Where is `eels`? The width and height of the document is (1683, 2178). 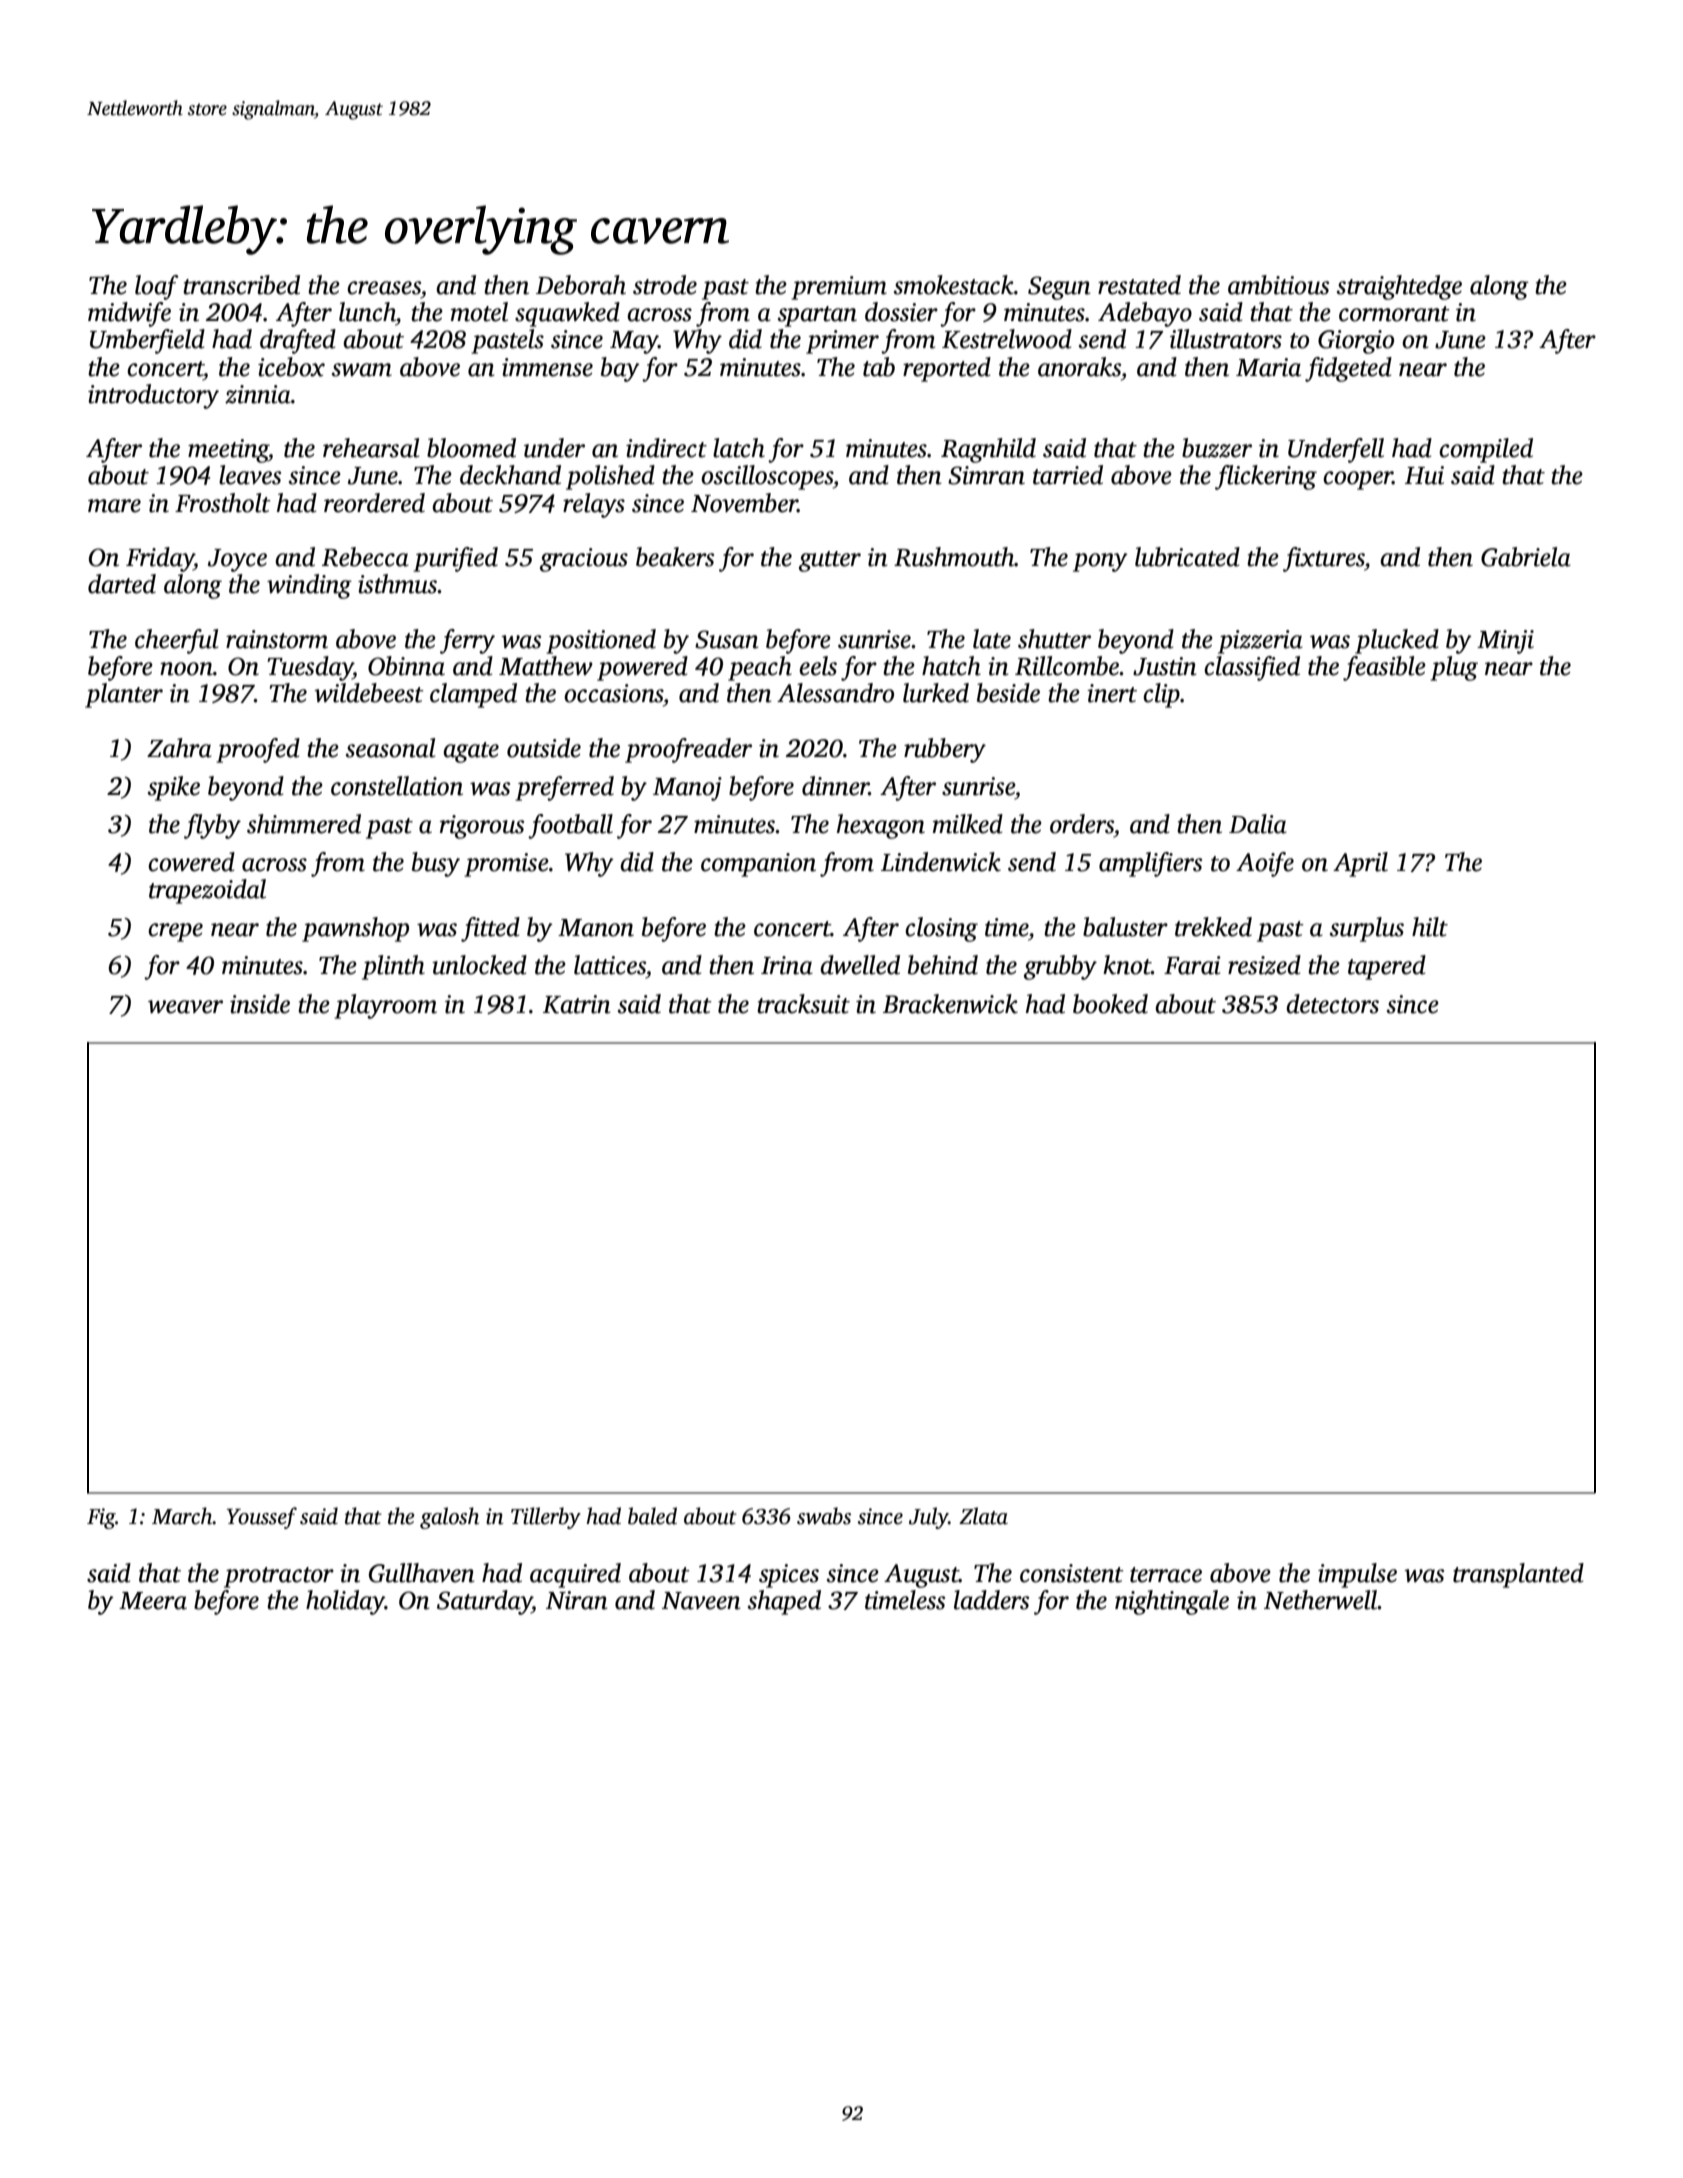
eels is located at coordinates (818, 666).
